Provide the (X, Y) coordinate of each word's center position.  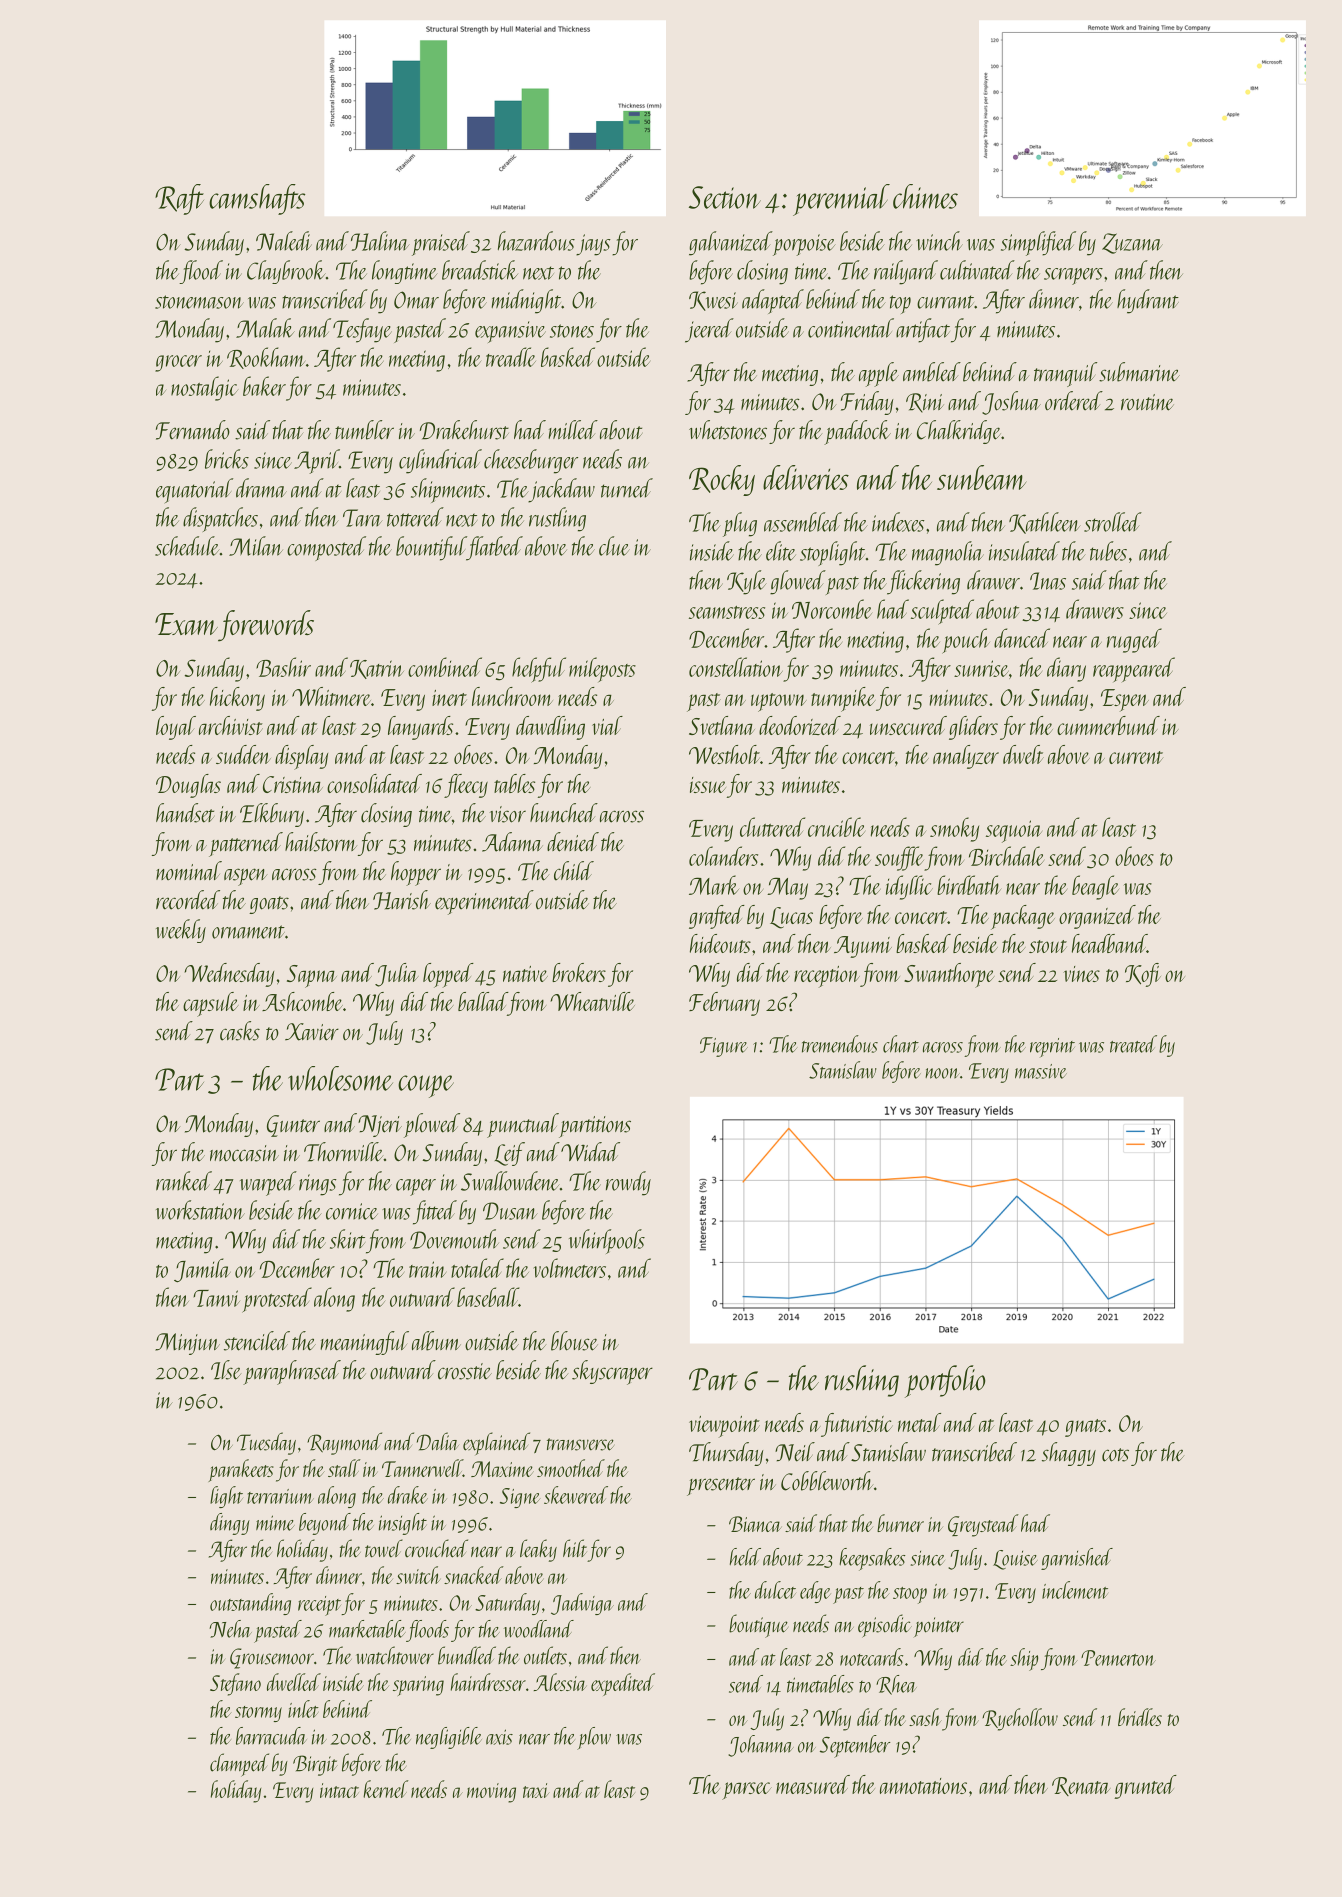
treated (1133, 1044)
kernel (385, 1789)
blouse (574, 1341)
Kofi (1143, 975)
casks (240, 1031)
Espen (1125, 700)
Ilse (226, 1370)
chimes (925, 196)
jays (593, 245)
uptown (779, 702)
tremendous (840, 1044)
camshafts (257, 199)
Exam (186, 624)
